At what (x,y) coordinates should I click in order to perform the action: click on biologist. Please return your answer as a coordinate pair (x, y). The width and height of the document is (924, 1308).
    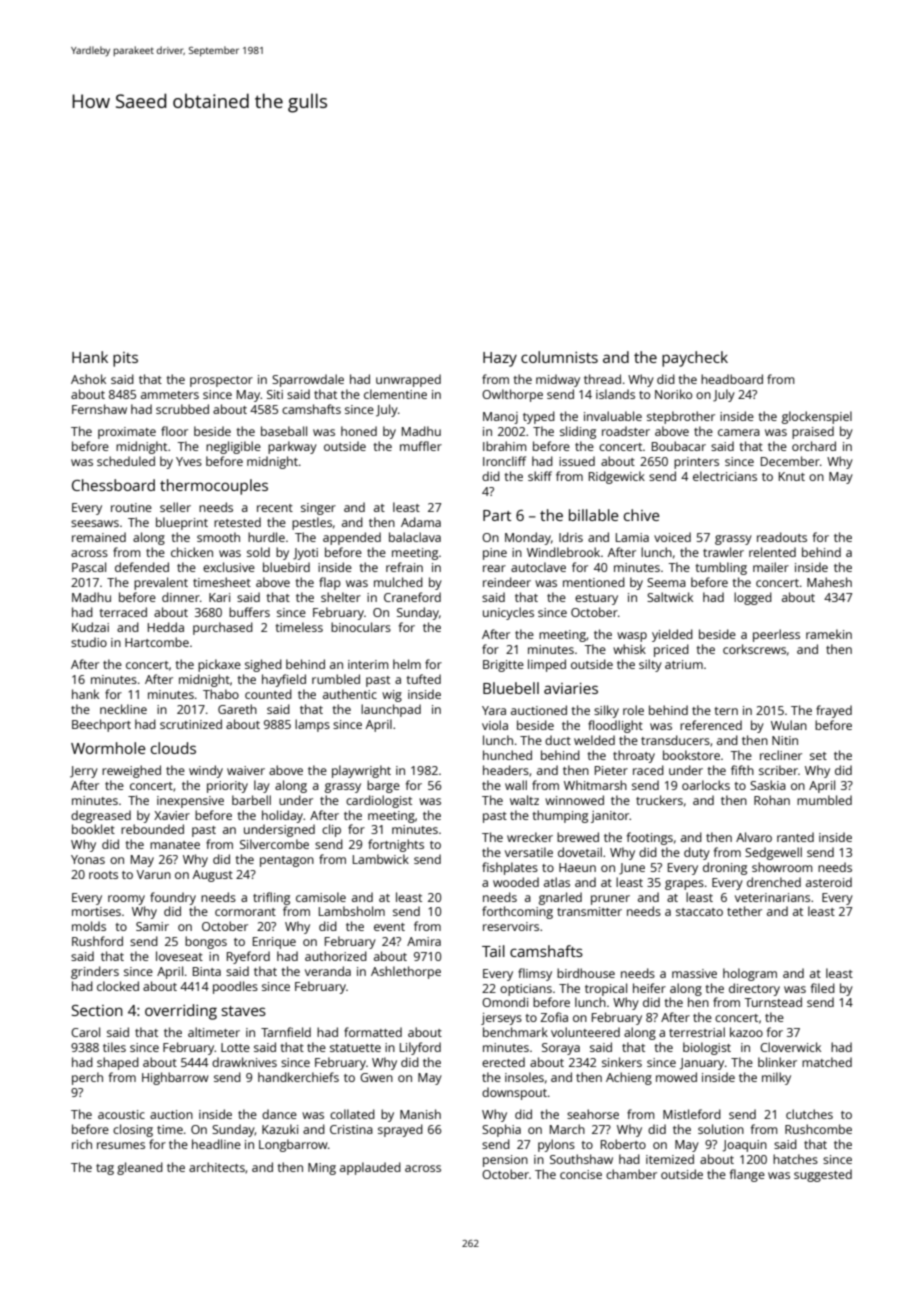
    Looking at the image, I should click on (707, 1048).
